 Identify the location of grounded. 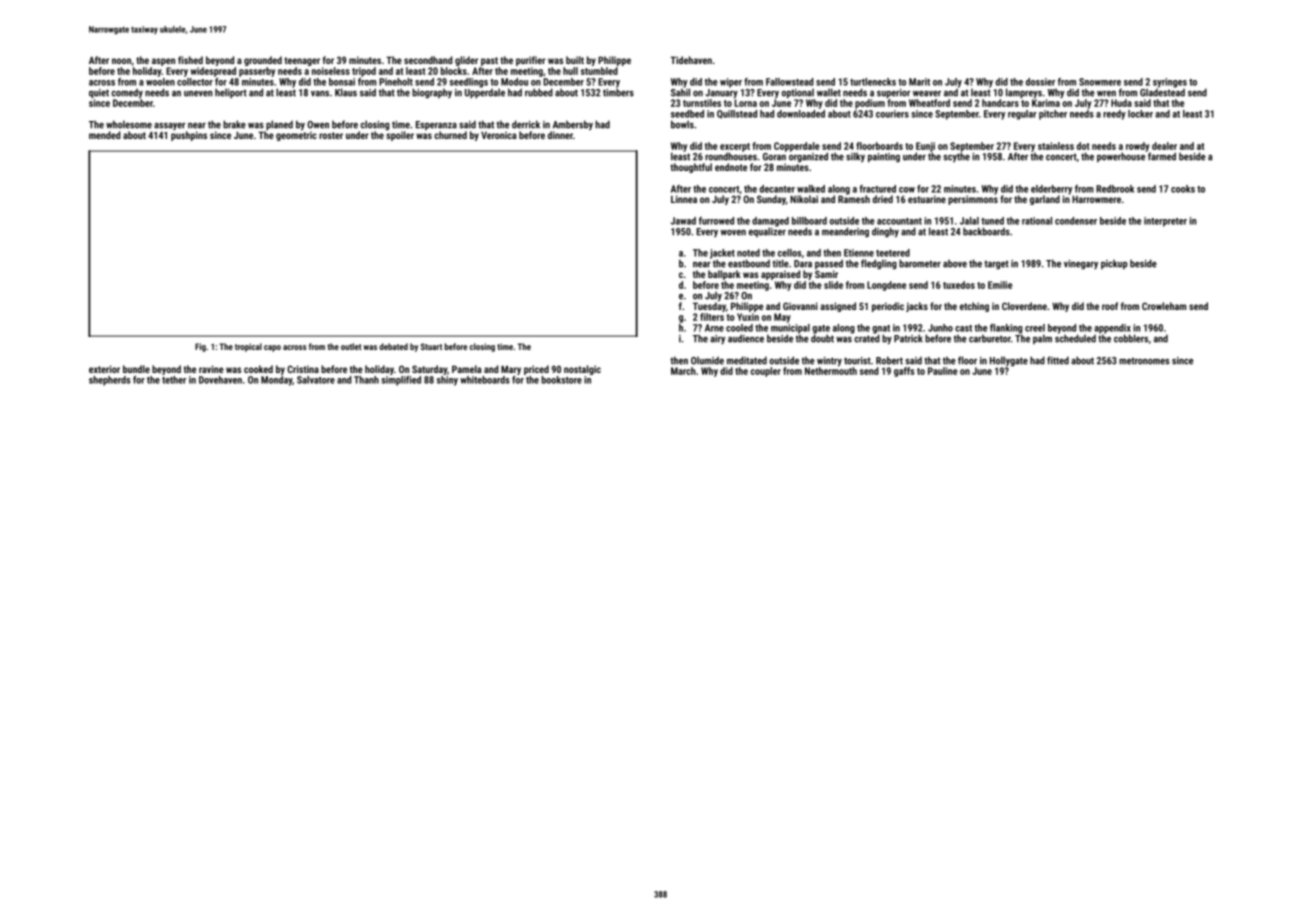
(263, 61).
